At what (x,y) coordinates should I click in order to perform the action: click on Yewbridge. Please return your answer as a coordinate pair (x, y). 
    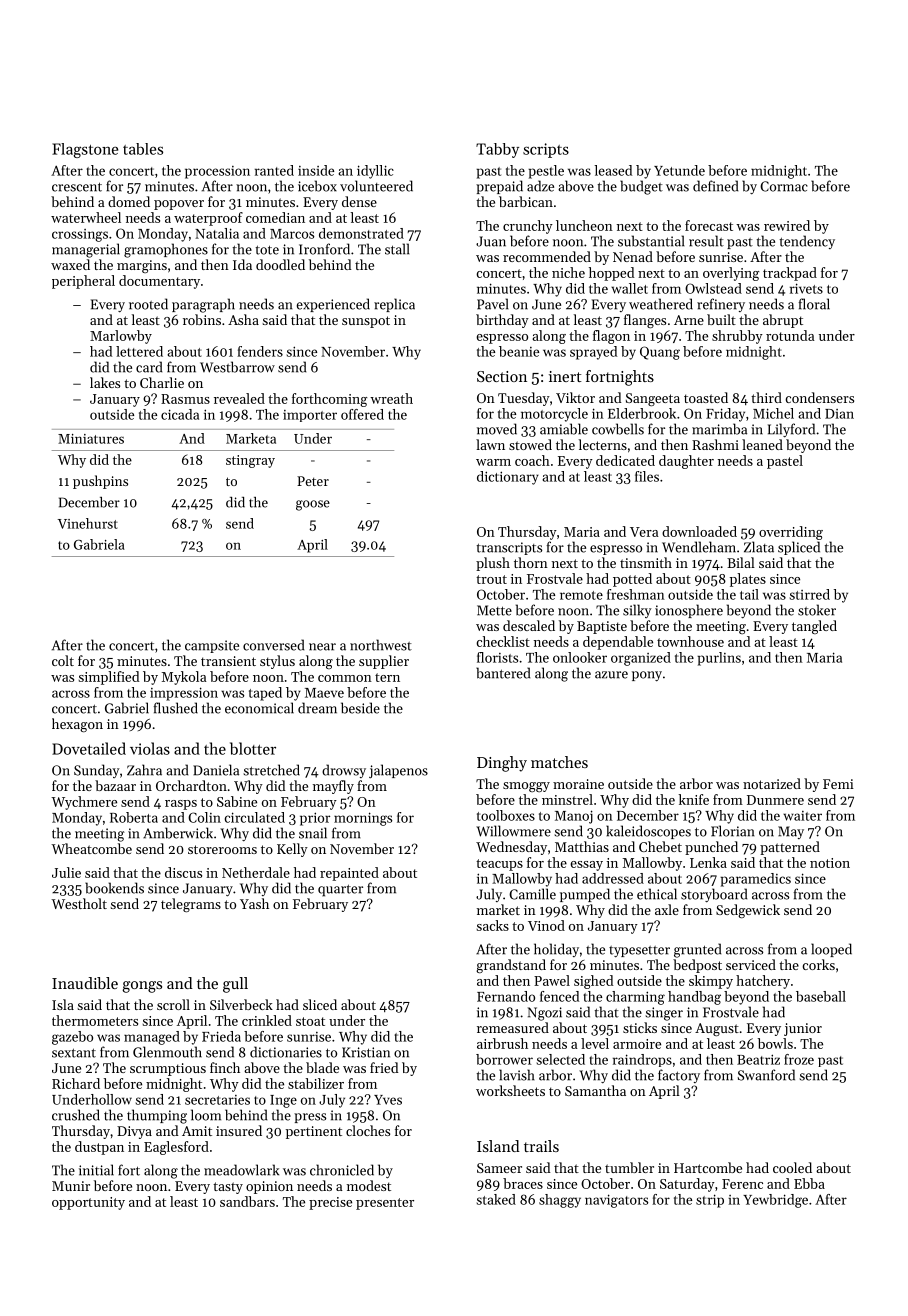
    Looking at the image, I should click on (775, 1201).
